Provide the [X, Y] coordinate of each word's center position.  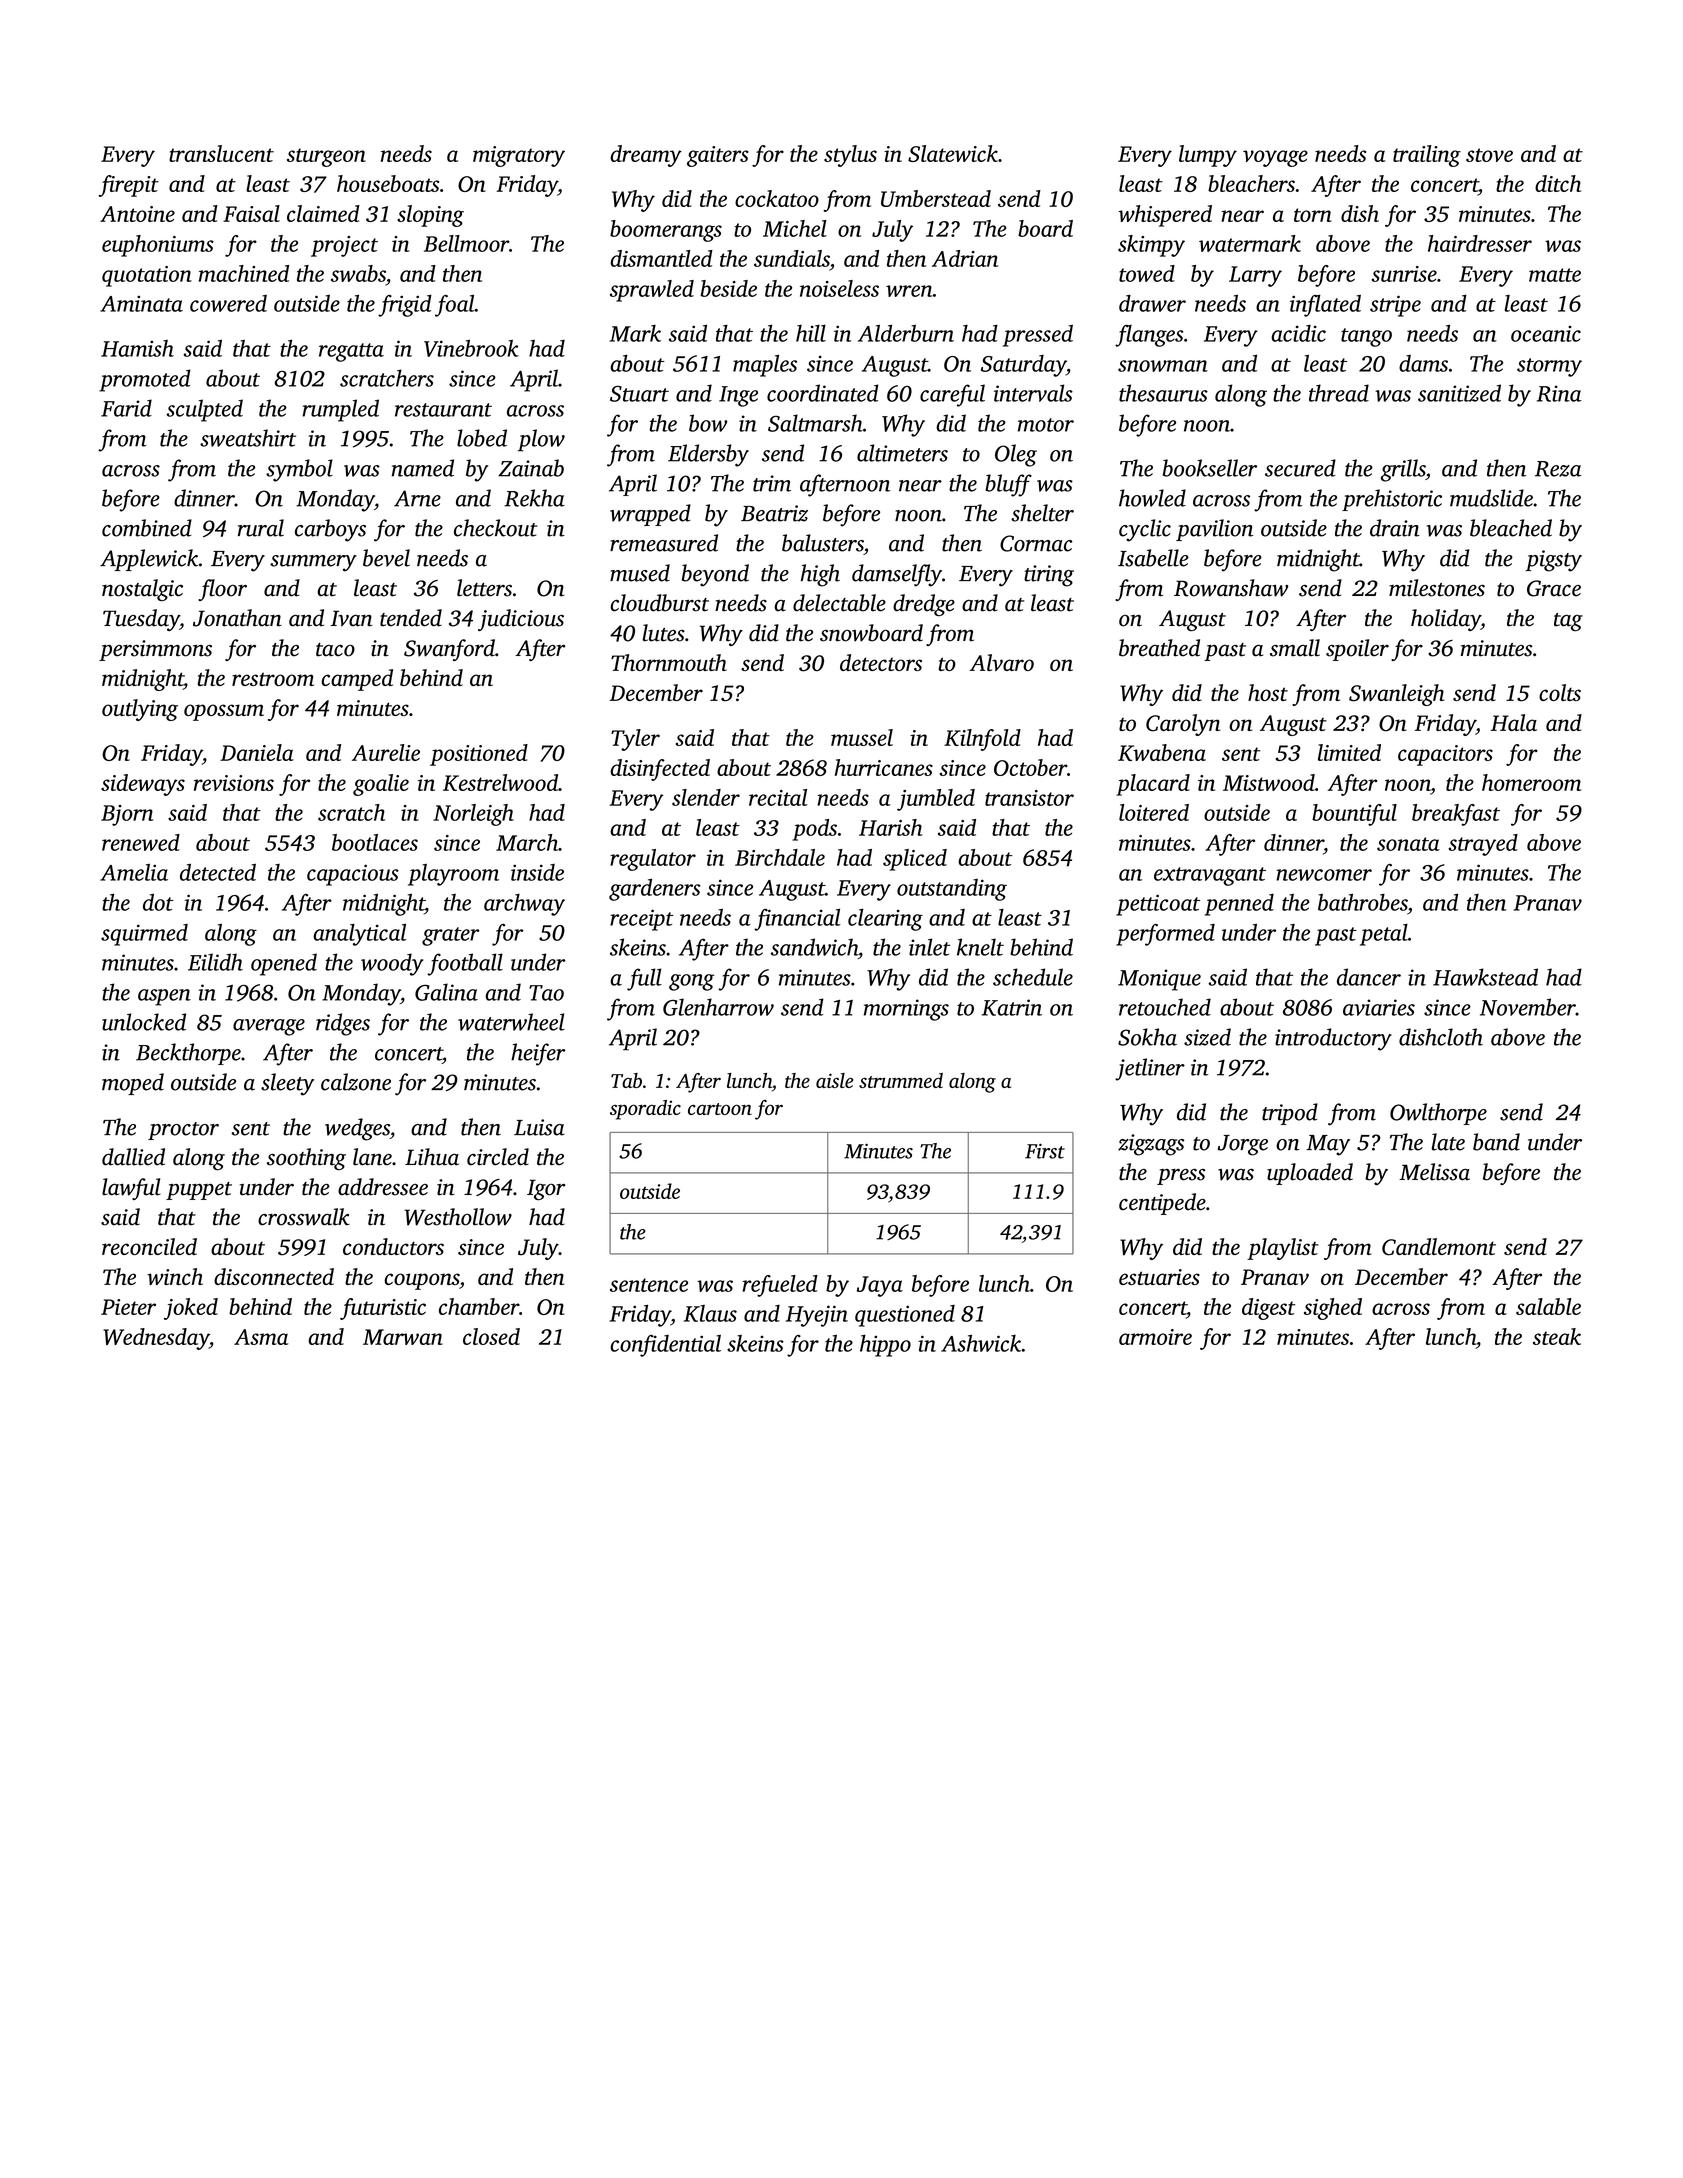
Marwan [403, 1337]
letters [484, 588]
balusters [823, 543]
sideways [143, 785]
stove [1489, 155]
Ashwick [981, 1343]
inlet [930, 947]
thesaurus [1163, 393]
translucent [221, 153]
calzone [356, 1082]
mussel [862, 737]
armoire [1155, 1337]
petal [1384, 935]
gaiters [718, 156]
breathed [1159, 648]
